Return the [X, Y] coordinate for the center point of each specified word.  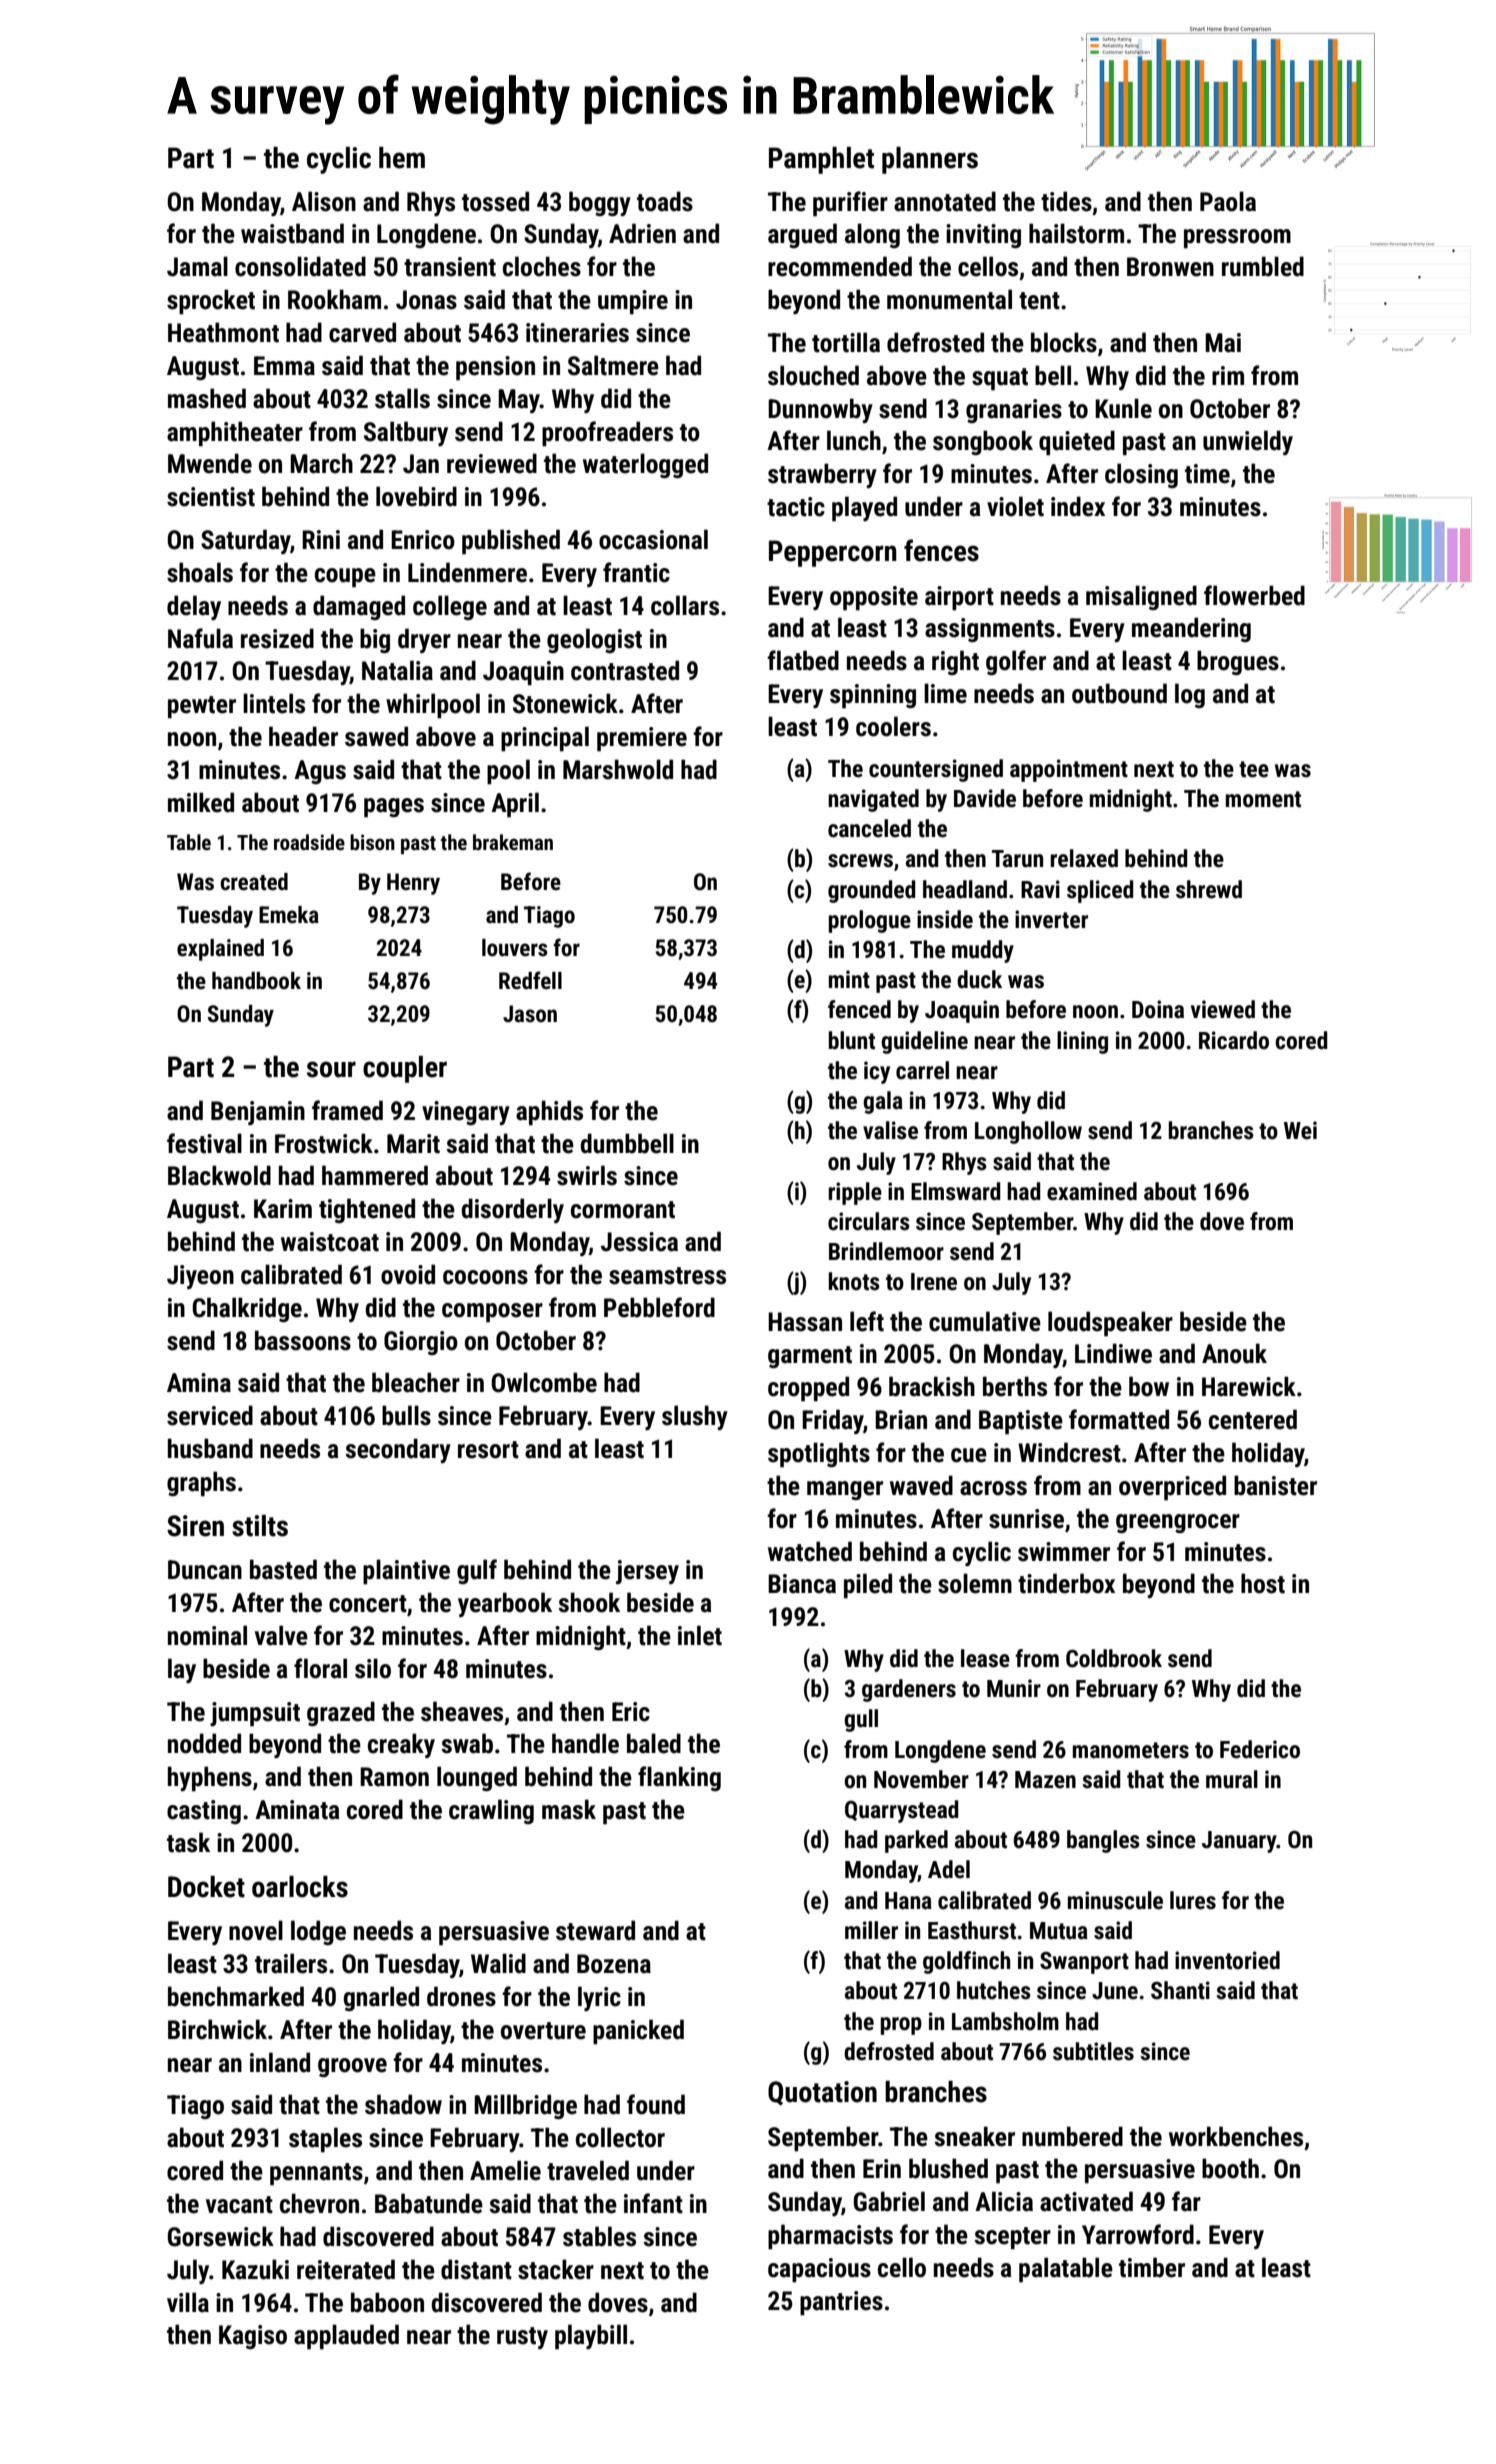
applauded [346, 2337]
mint [849, 979]
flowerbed [1254, 595]
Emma [284, 366]
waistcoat [330, 1242]
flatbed [803, 660]
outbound [1119, 693]
